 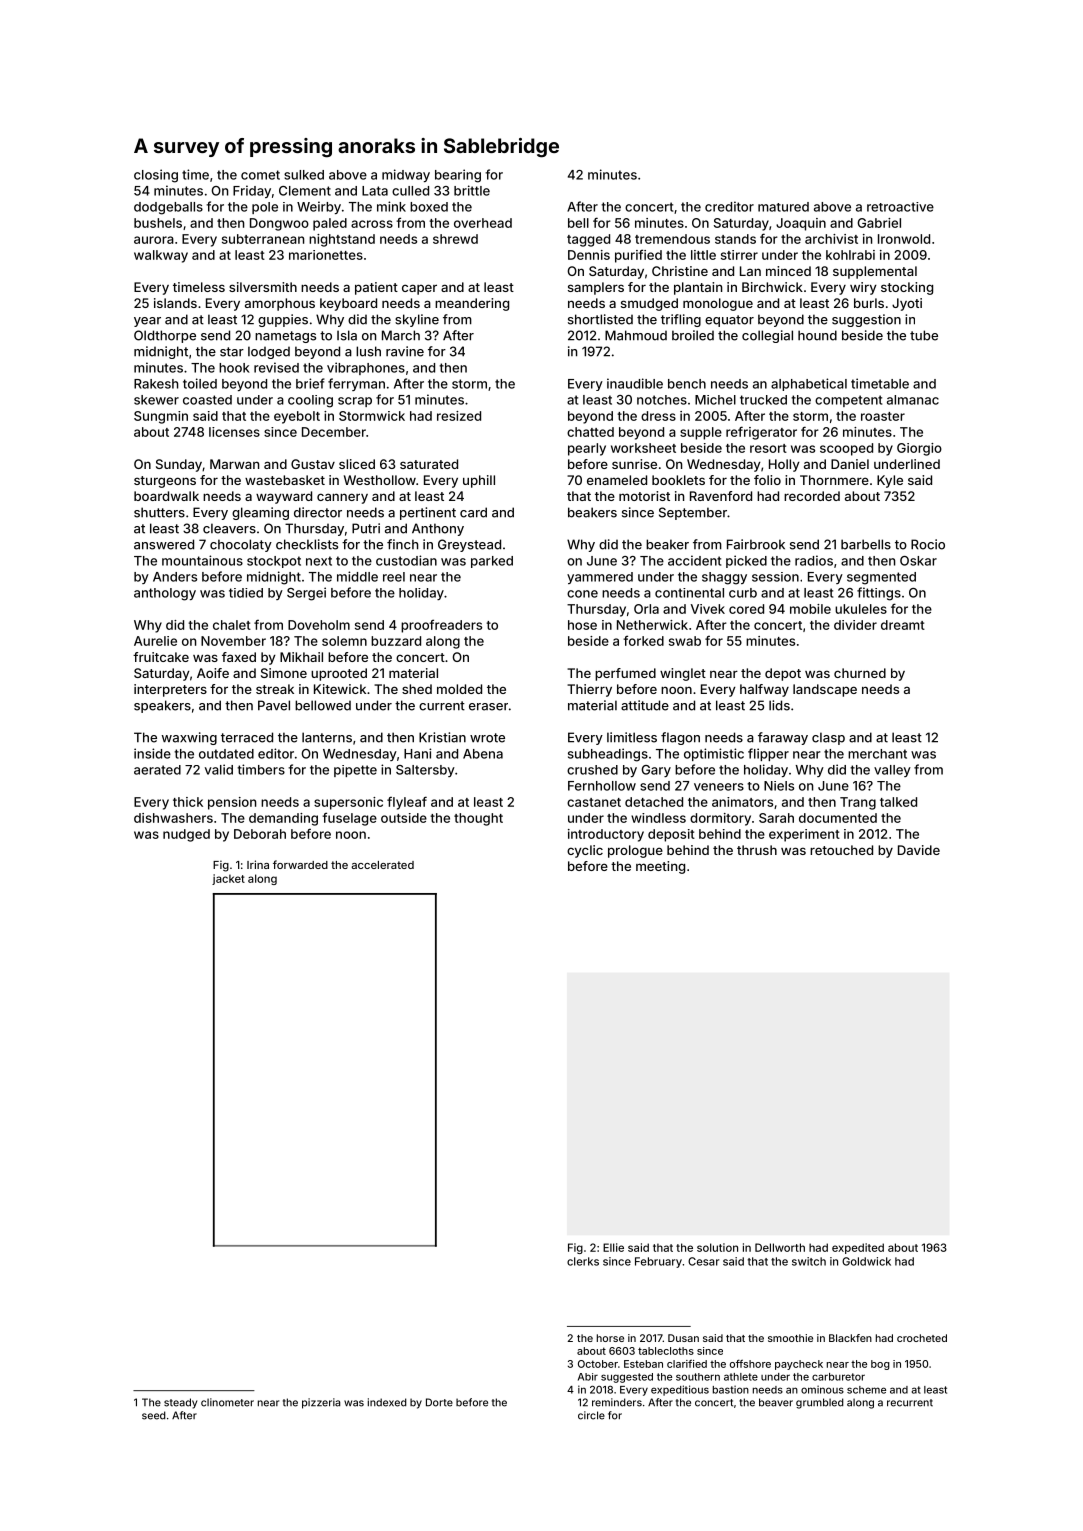 I want to click on Davide, so click(x=919, y=850).
